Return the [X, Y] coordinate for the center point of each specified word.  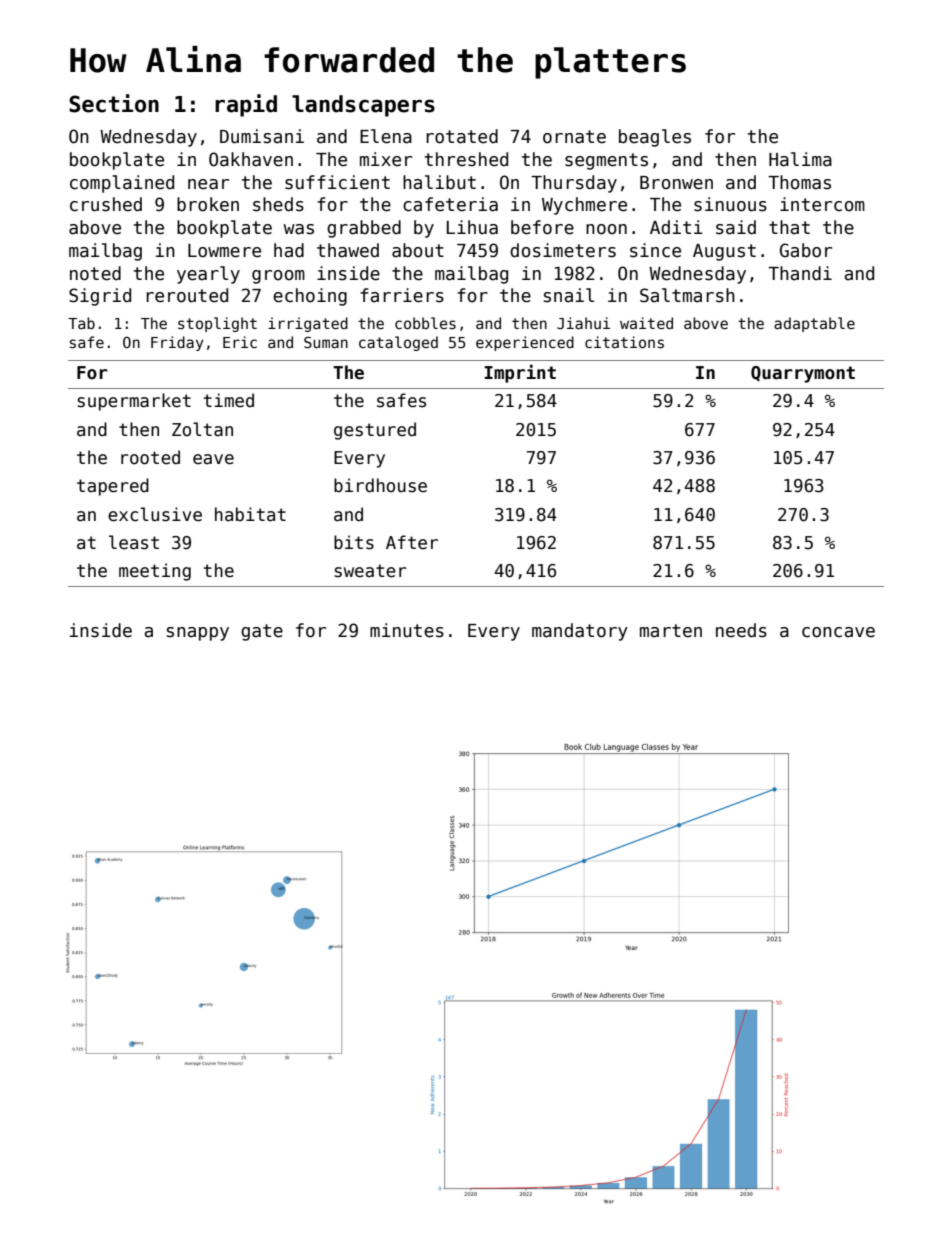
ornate [574, 137]
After [412, 542]
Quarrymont [803, 374]
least [134, 542]
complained [122, 184]
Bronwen [676, 183]
